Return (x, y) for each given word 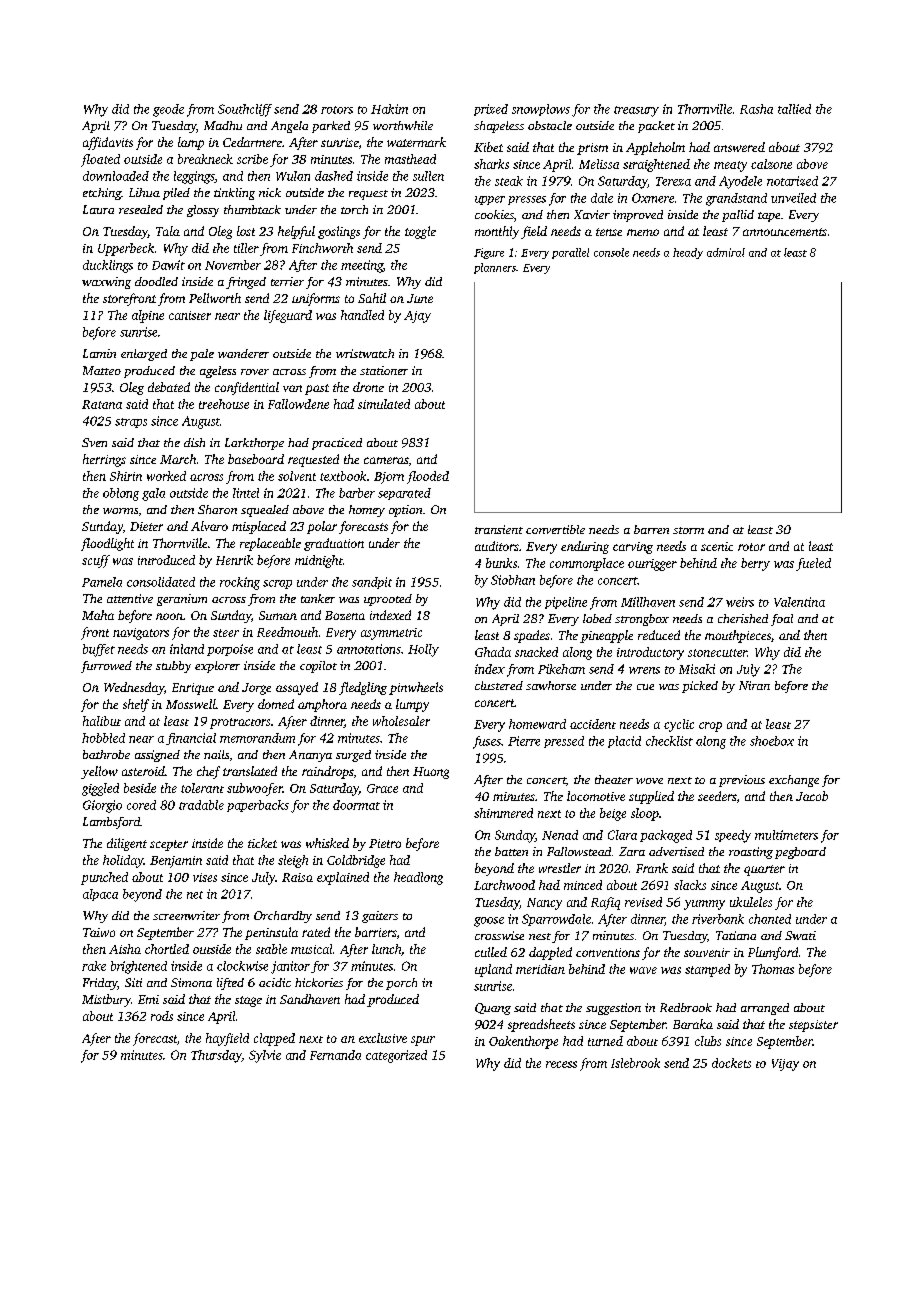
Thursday (216, 1056)
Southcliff (245, 110)
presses (527, 200)
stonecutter (717, 653)
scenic (717, 546)
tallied (794, 109)
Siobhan (513, 580)
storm (688, 530)
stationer (384, 370)
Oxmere (653, 198)
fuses (487, 742)
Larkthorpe (254, 444)
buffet (99, 650)
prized (491, 110)
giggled (100, 789)
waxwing (106, 283)
